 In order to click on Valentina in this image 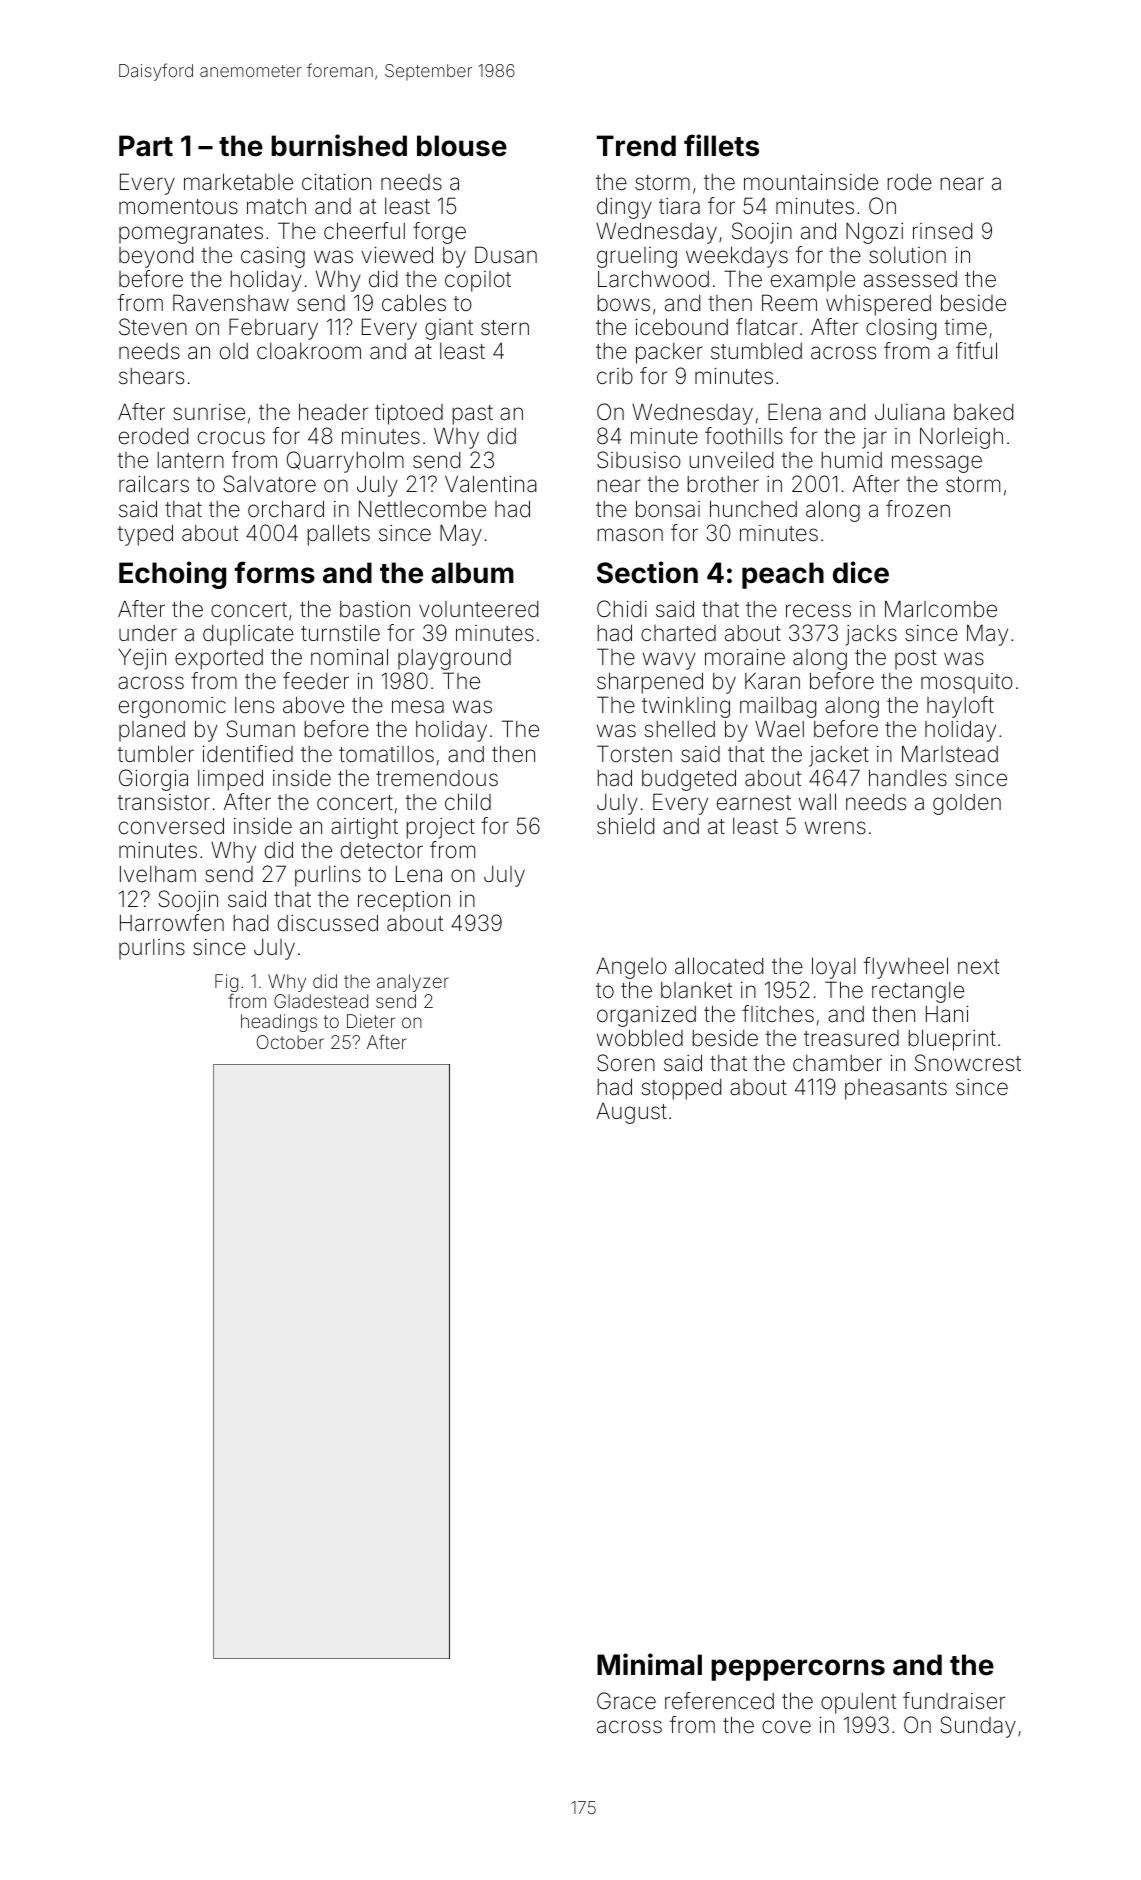, I will do `click(491, 484)`.
